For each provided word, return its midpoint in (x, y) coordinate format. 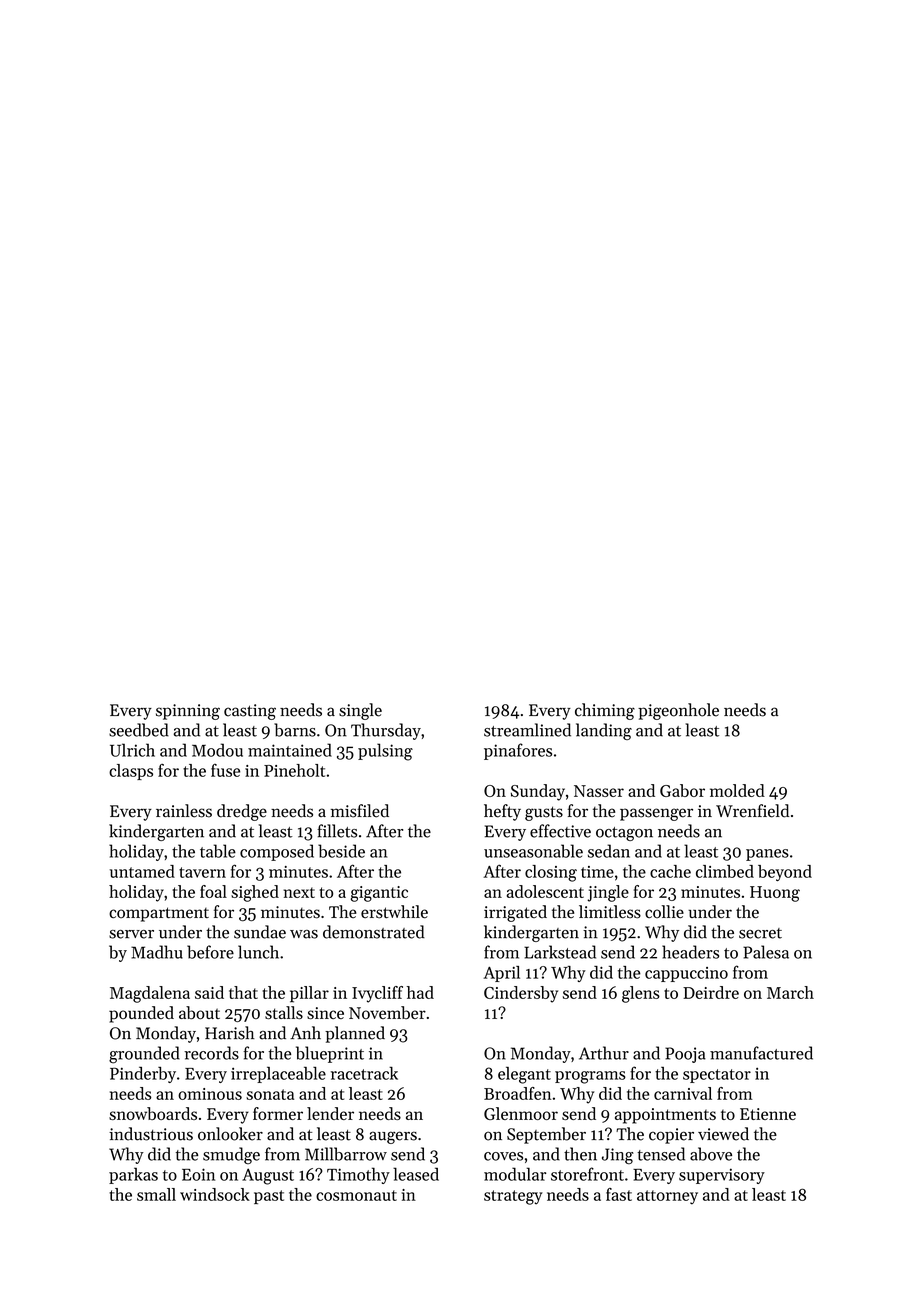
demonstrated (374, 932)
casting (250, 712)
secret (760, 933)
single (360, 711)
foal (213, 891)
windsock (215, 1194)
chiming (605, 711)
